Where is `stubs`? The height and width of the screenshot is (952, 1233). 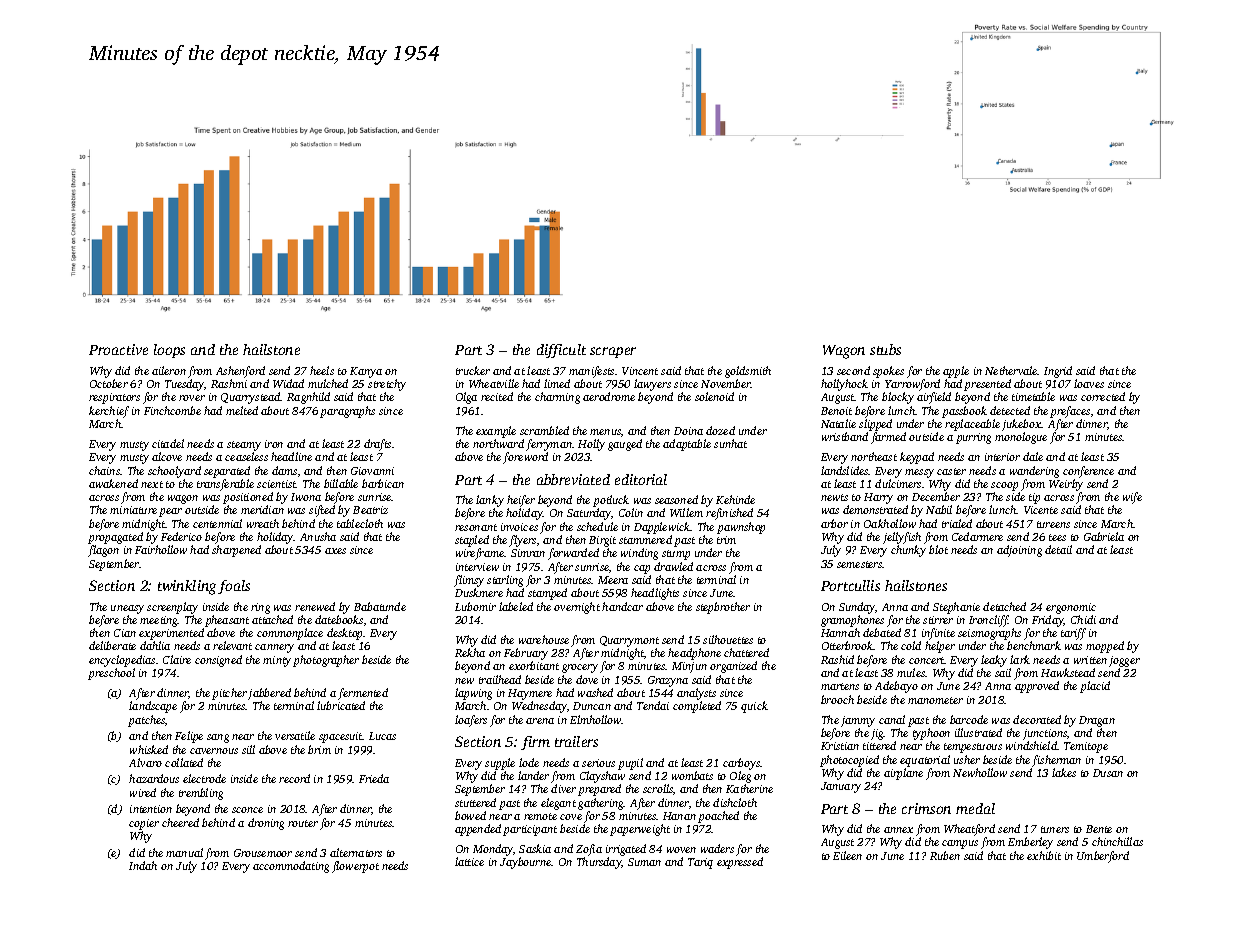
stubs is located at coordinates (885, 349).
